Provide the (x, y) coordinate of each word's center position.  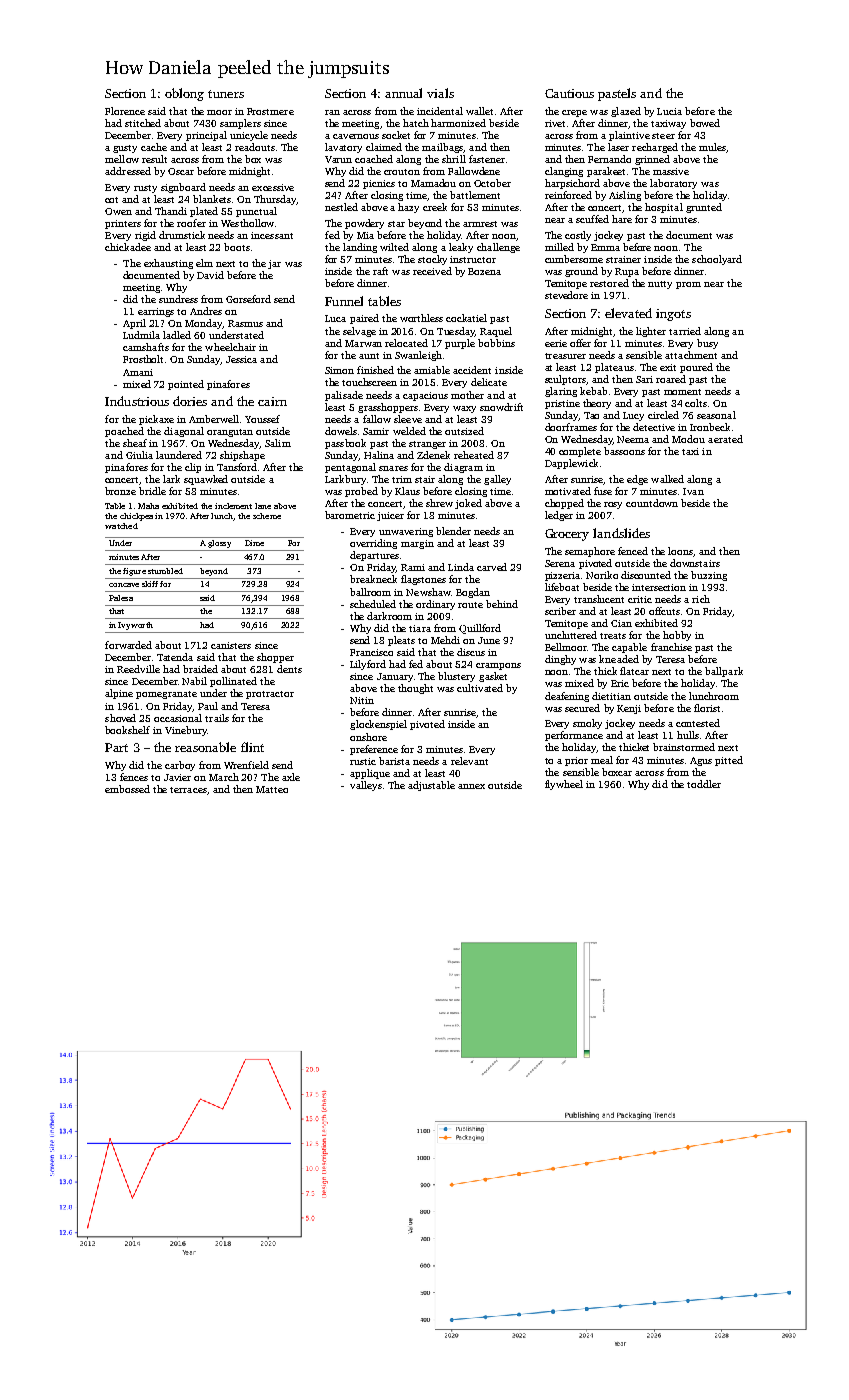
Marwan (363, 343)
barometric (350, 515)
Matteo (272, 789)
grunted (704, 208)
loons (680, 551)
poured (696, 368)
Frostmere (270, 111)
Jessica (241, 359)
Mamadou (433, 183)
